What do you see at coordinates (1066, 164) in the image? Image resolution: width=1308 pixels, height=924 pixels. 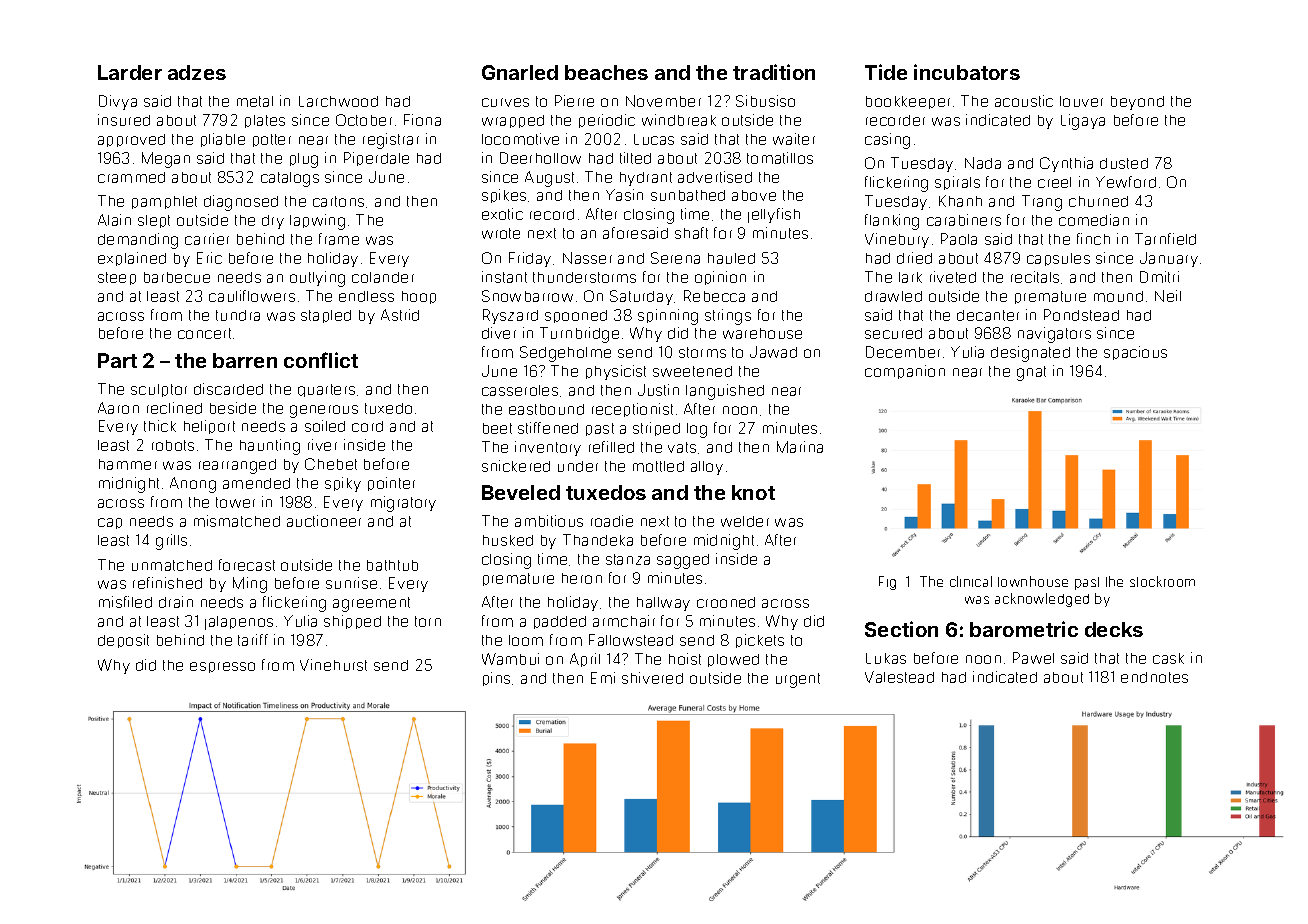 I see `Cynthia` at bounding box center [1066, 164].
